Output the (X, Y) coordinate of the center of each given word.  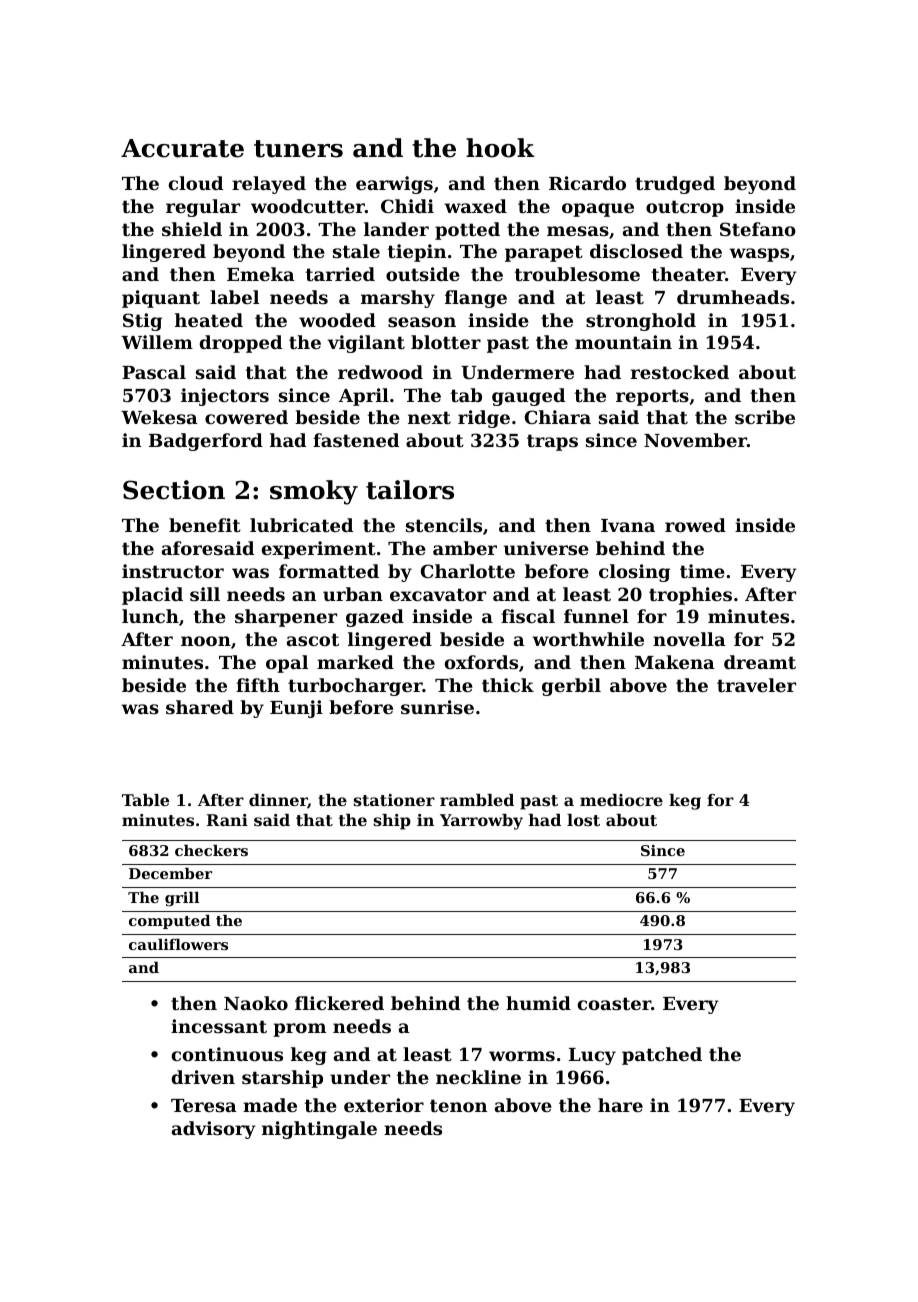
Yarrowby (481, 822)
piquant (161, 299)
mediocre (621, 800)
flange (476, 299)
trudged (675, 185)
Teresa (204, 1105)
